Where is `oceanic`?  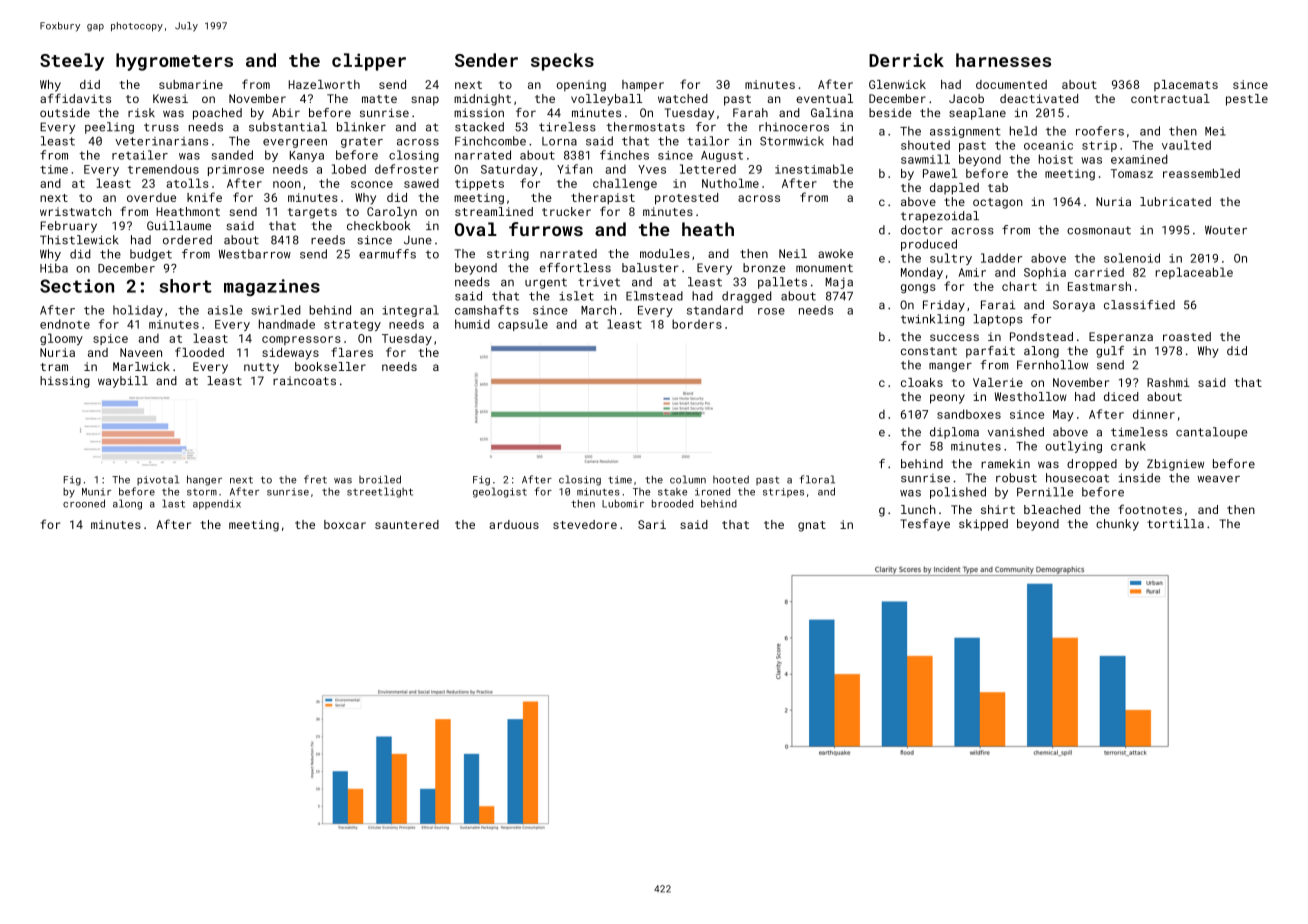
oceanic is located at coordinates (1048, 145).
